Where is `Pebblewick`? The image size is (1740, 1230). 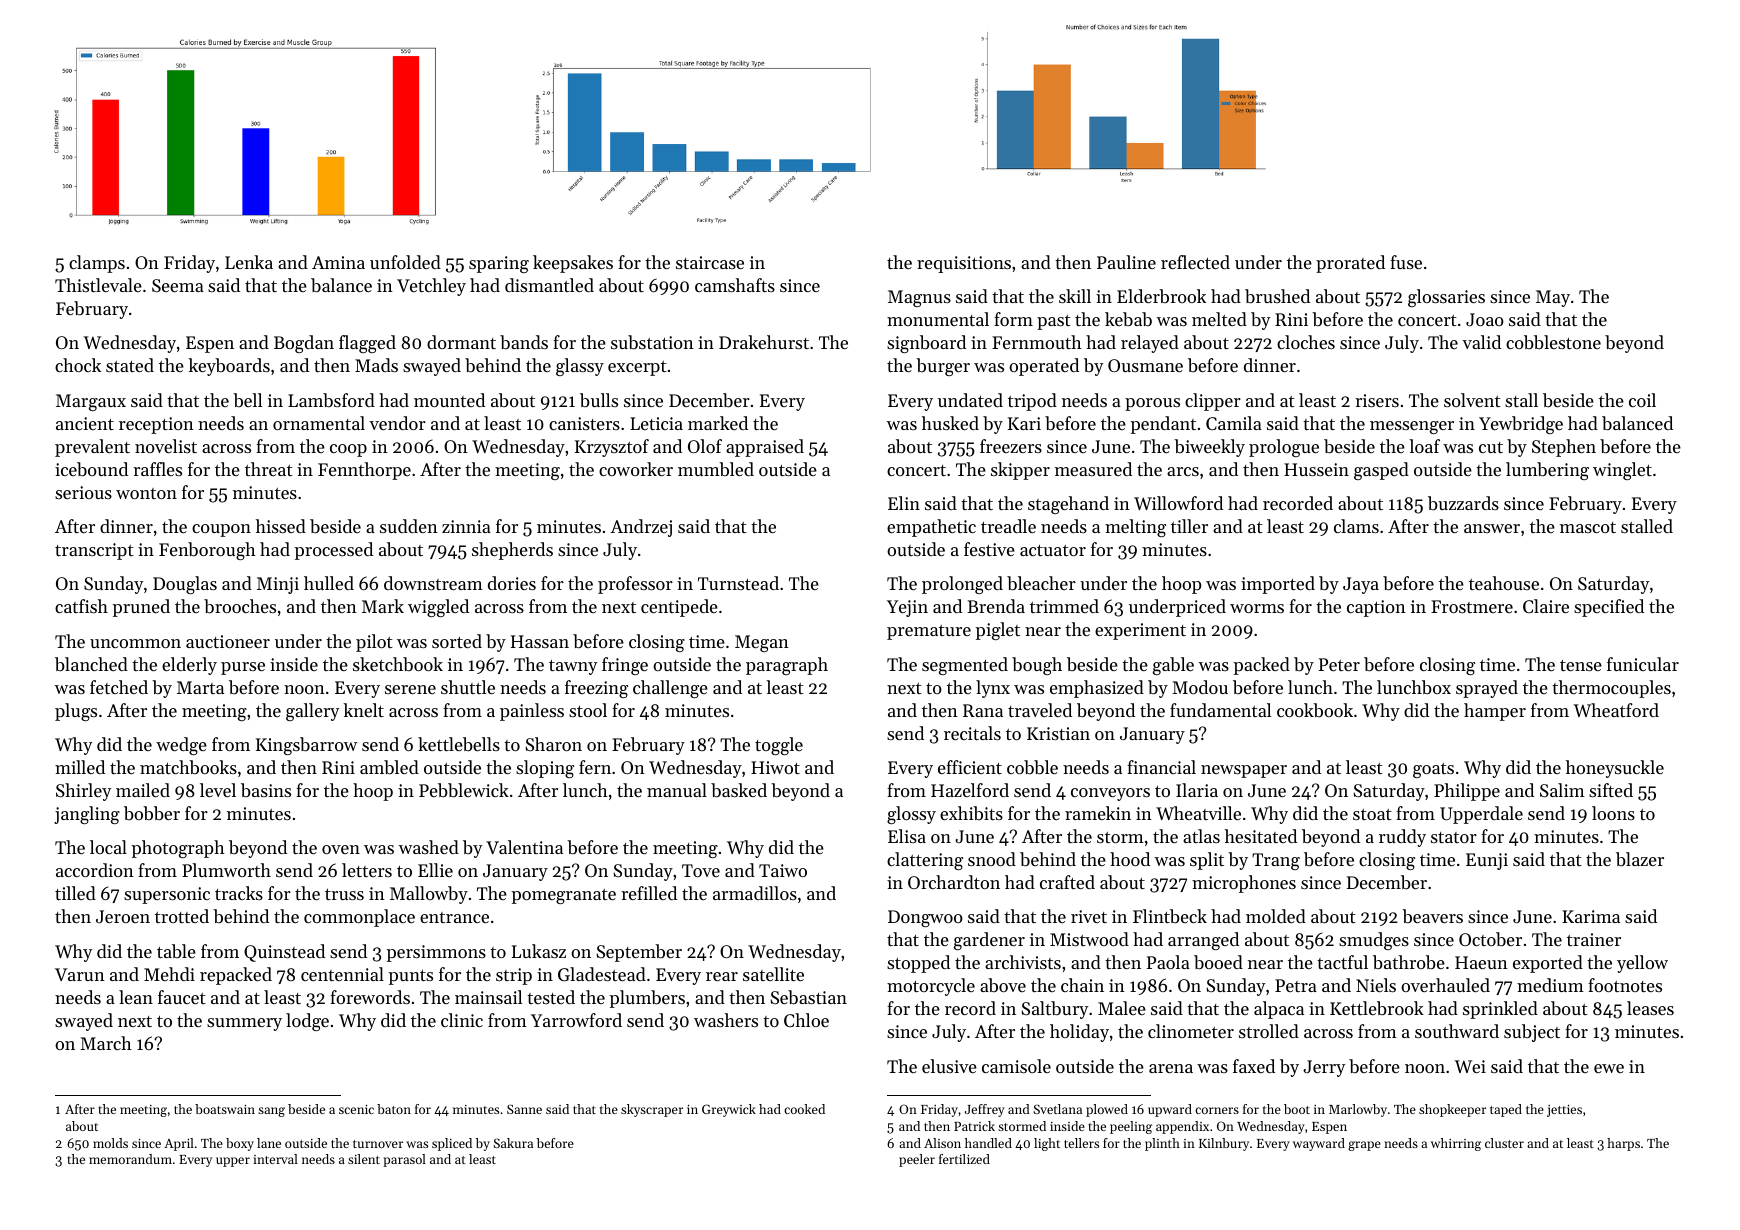
Pebblewick is located at coordinates (464, 790).
